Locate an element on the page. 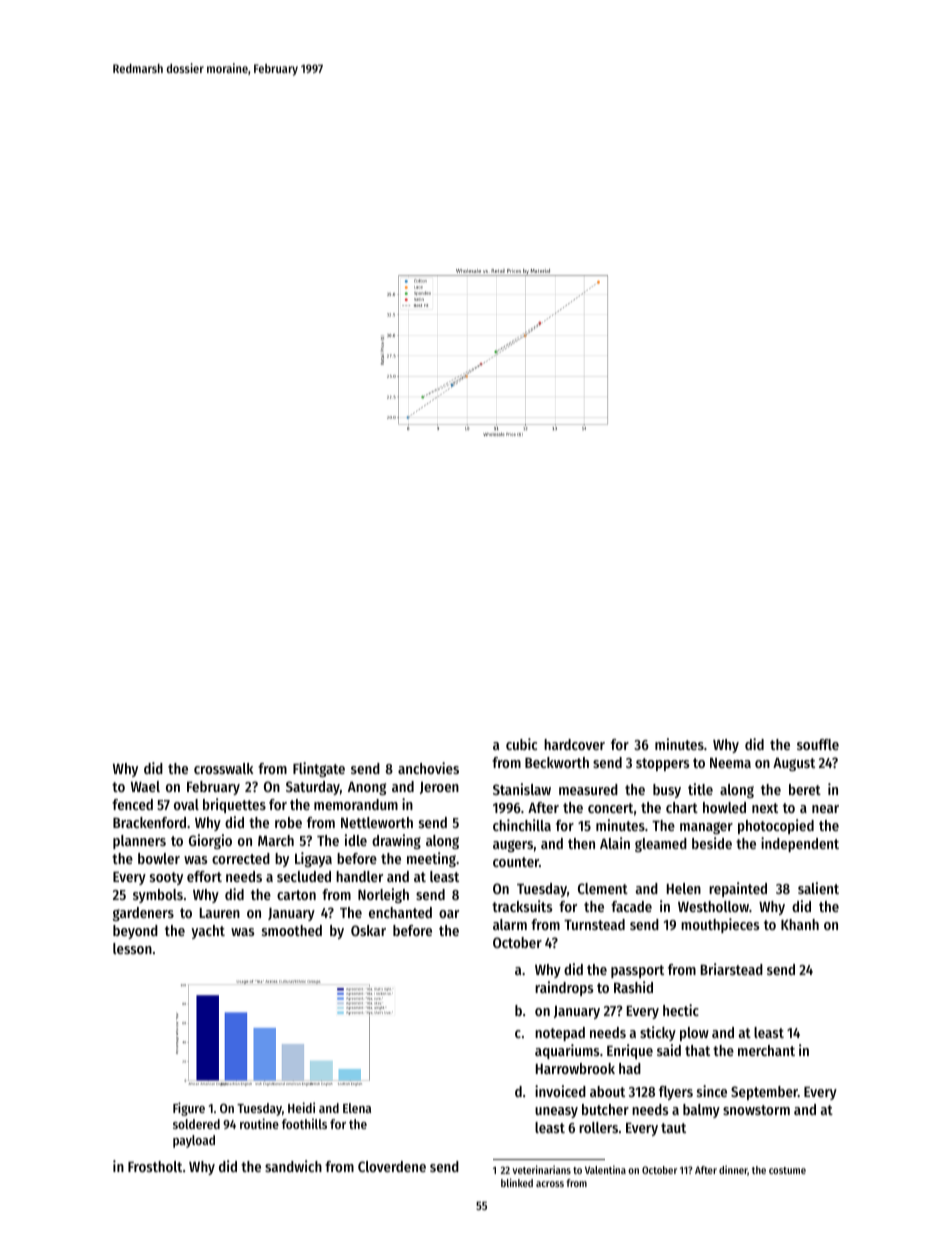  payload is located at coordinates (194, 1141).
